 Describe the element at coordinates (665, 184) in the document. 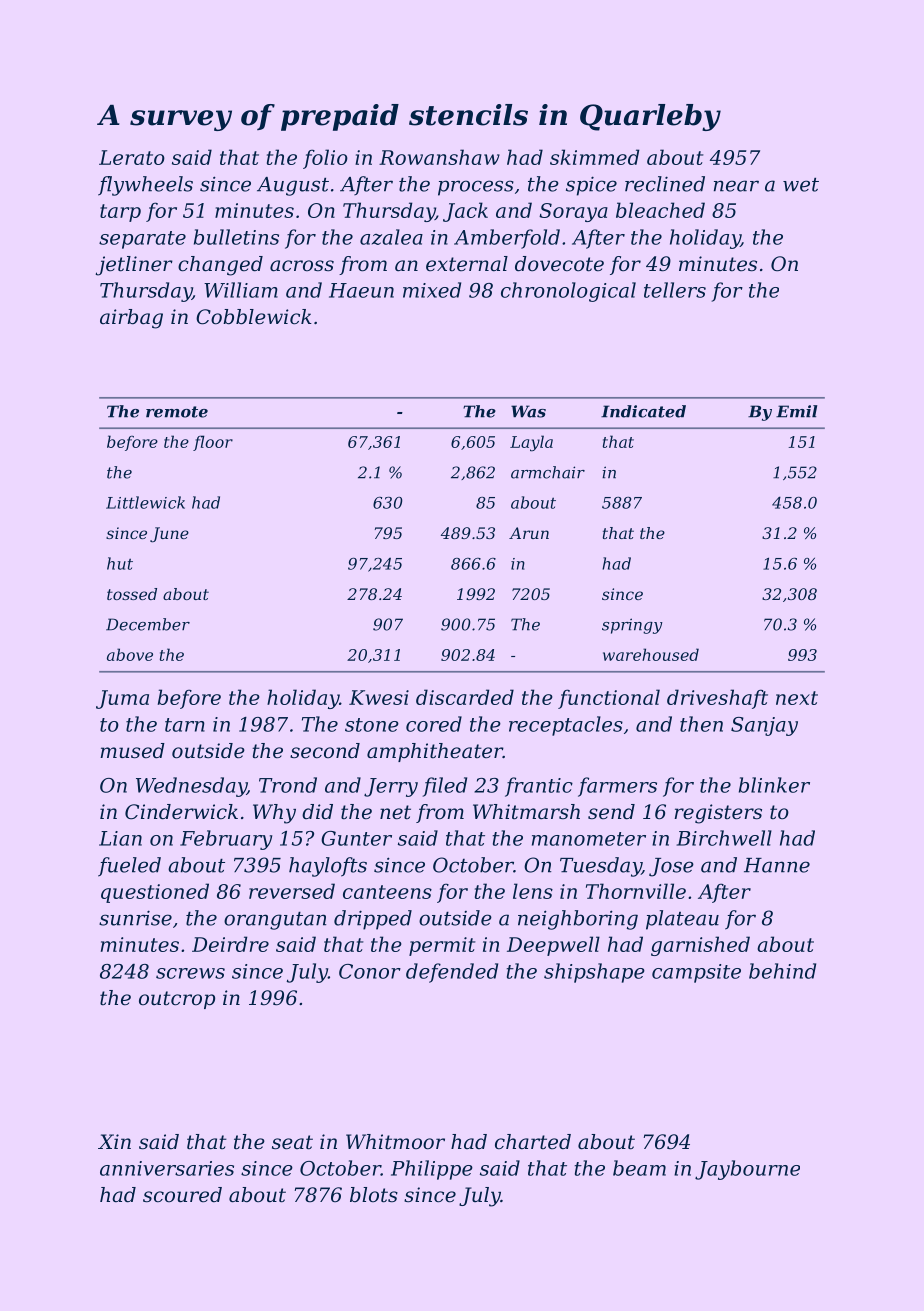

I see `reclined` at that location.
